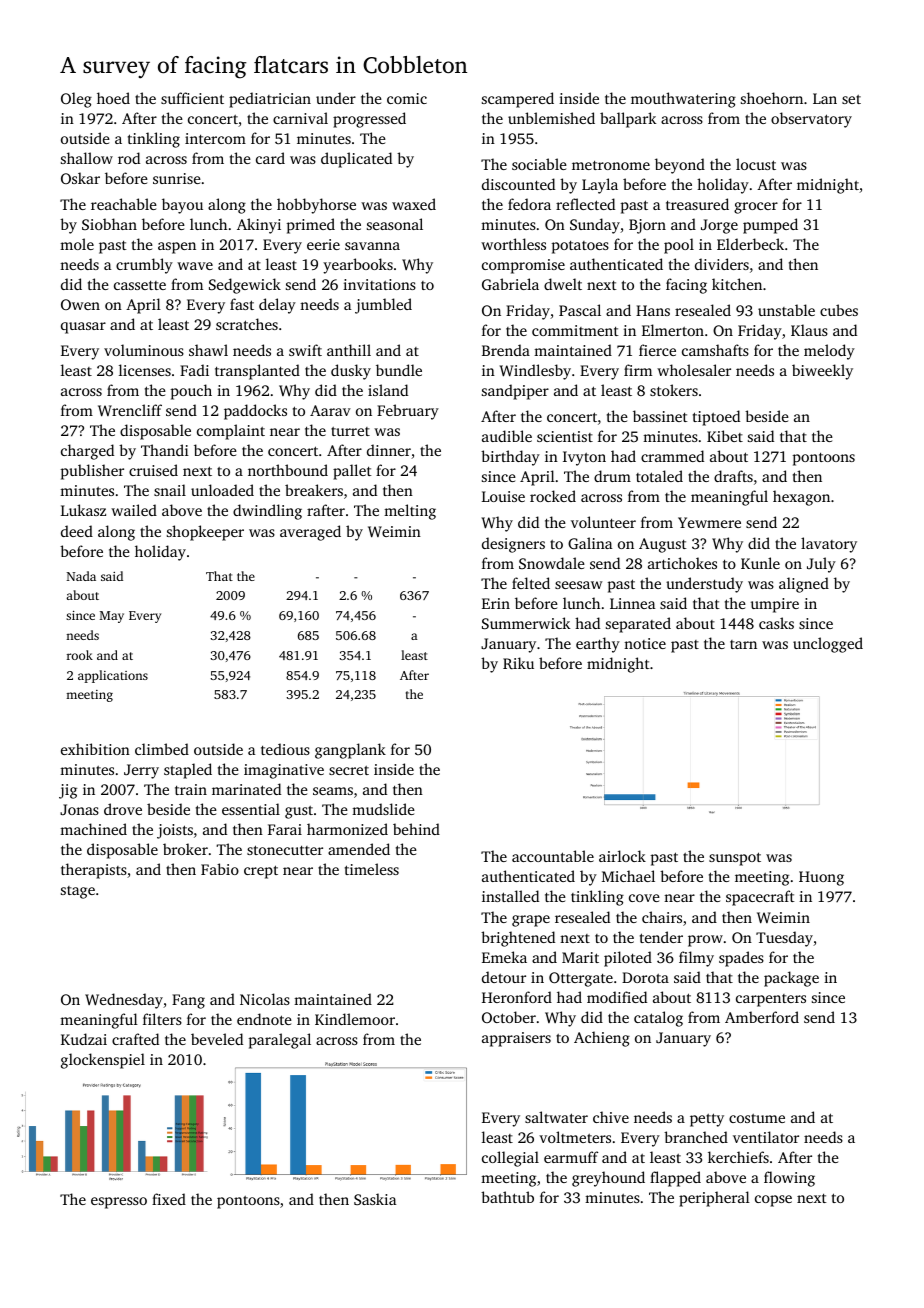 The height and width of the screenshot is (1308, 924). What do you see at coordinates (504, 977) in the screenshot?
I see `detour` at bounding box center [504, 977].
